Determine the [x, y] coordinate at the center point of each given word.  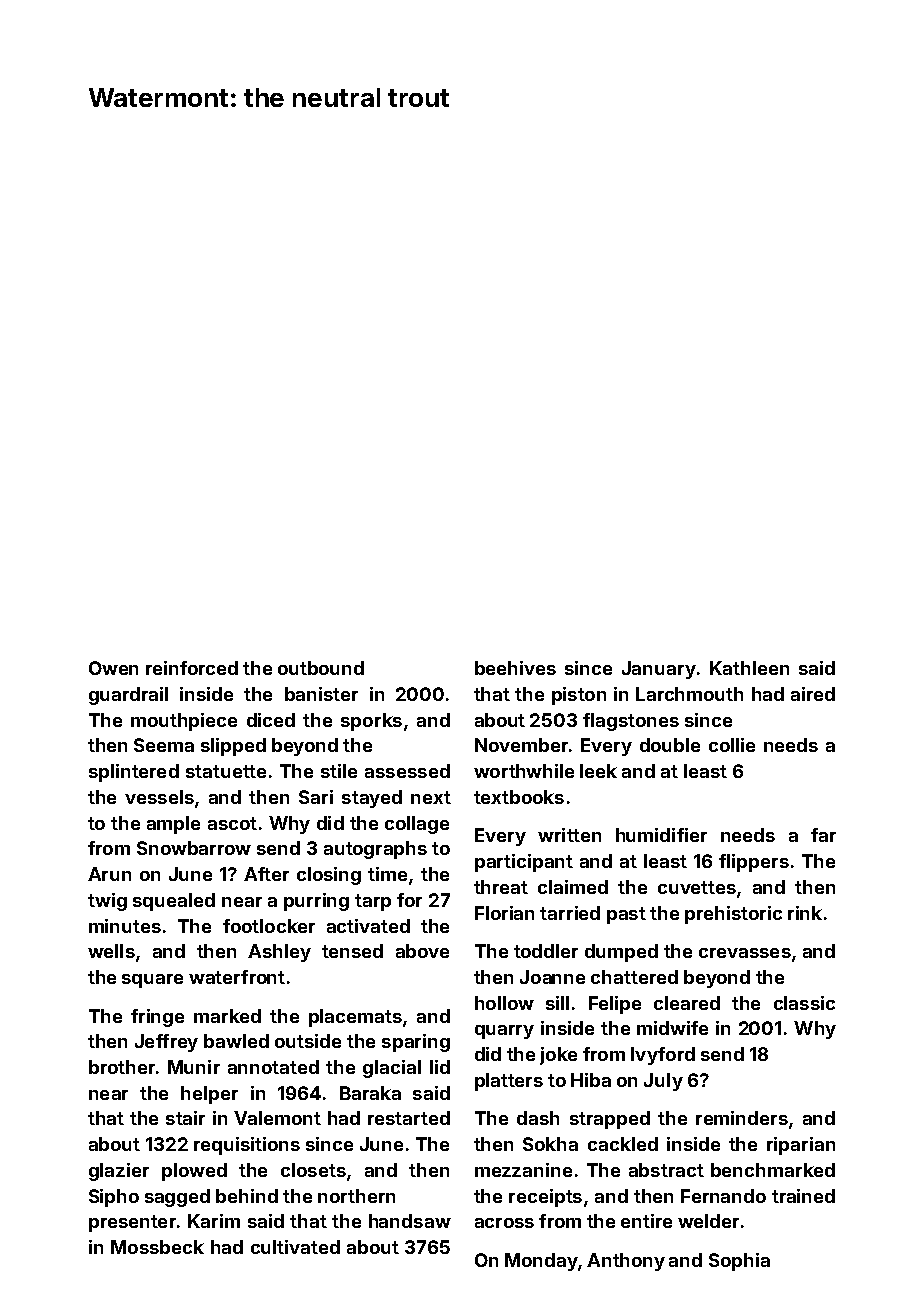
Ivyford [663, 1056]
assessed [407, 771]
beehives [515, 668]
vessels [159, 797]
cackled [623, 1144]
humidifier [661, 835]
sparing [416, 1043]
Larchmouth [689, 694]
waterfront [237, 977]
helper [209, 1095]
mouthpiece [184, 722]
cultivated [295, 1247]
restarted [409, 1118]
